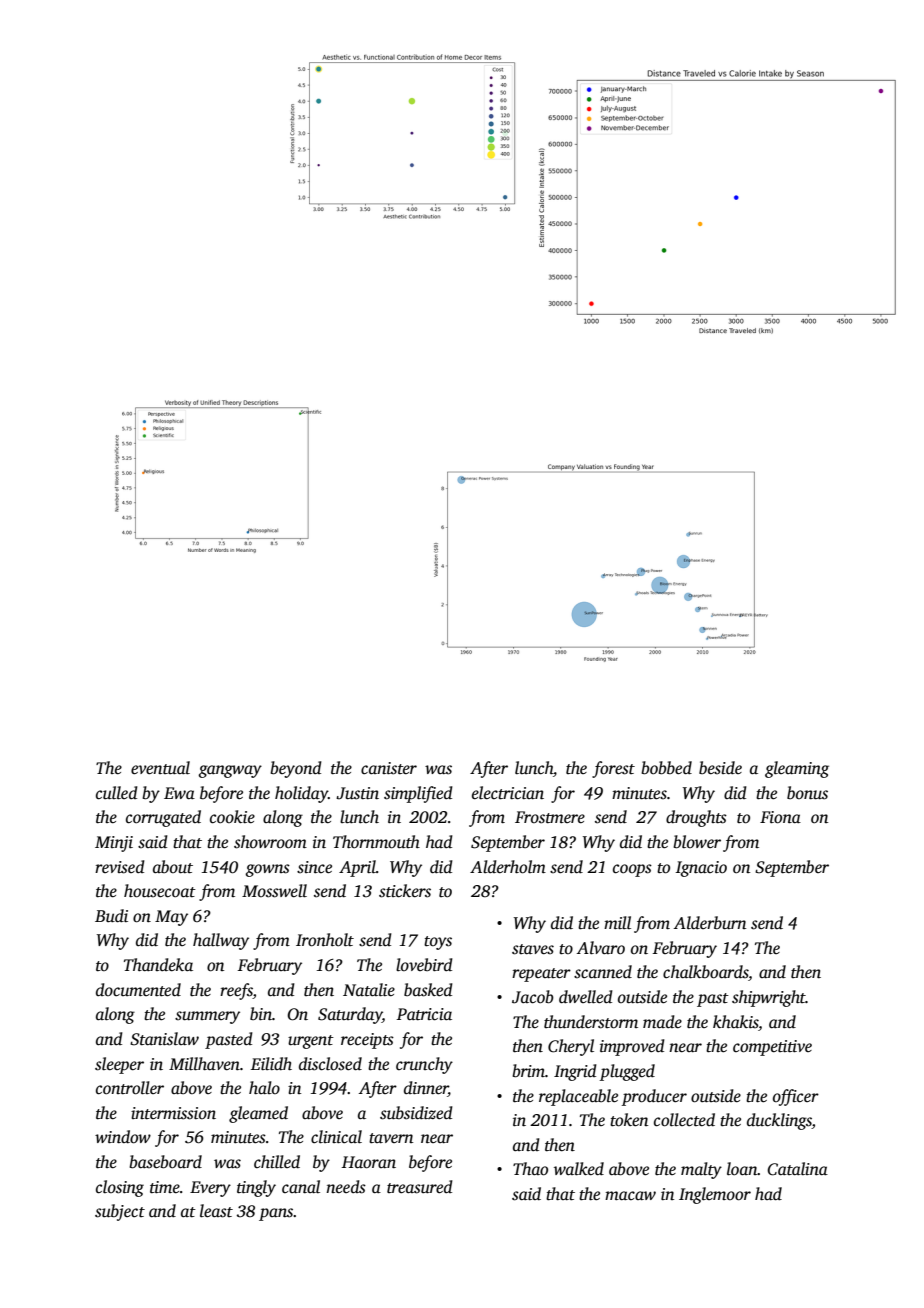 The height and width of the page is (1308, 924). Describe the element at coordinates (296, 769) in the page. I see `beyond` at that location.
